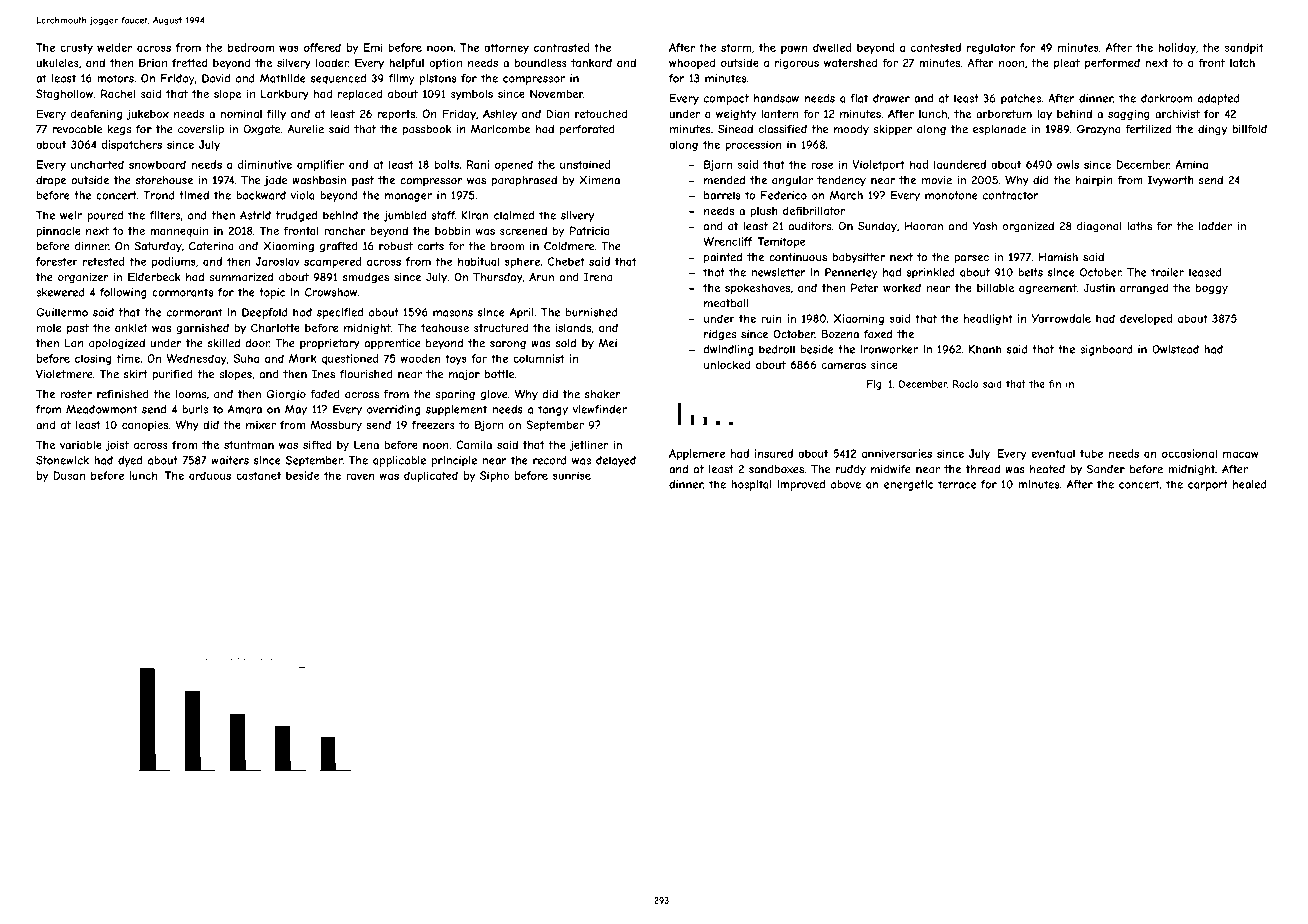  Describe the element at coordinates (1244, 48) in the screenshot. I see `sandpit` at that location.
